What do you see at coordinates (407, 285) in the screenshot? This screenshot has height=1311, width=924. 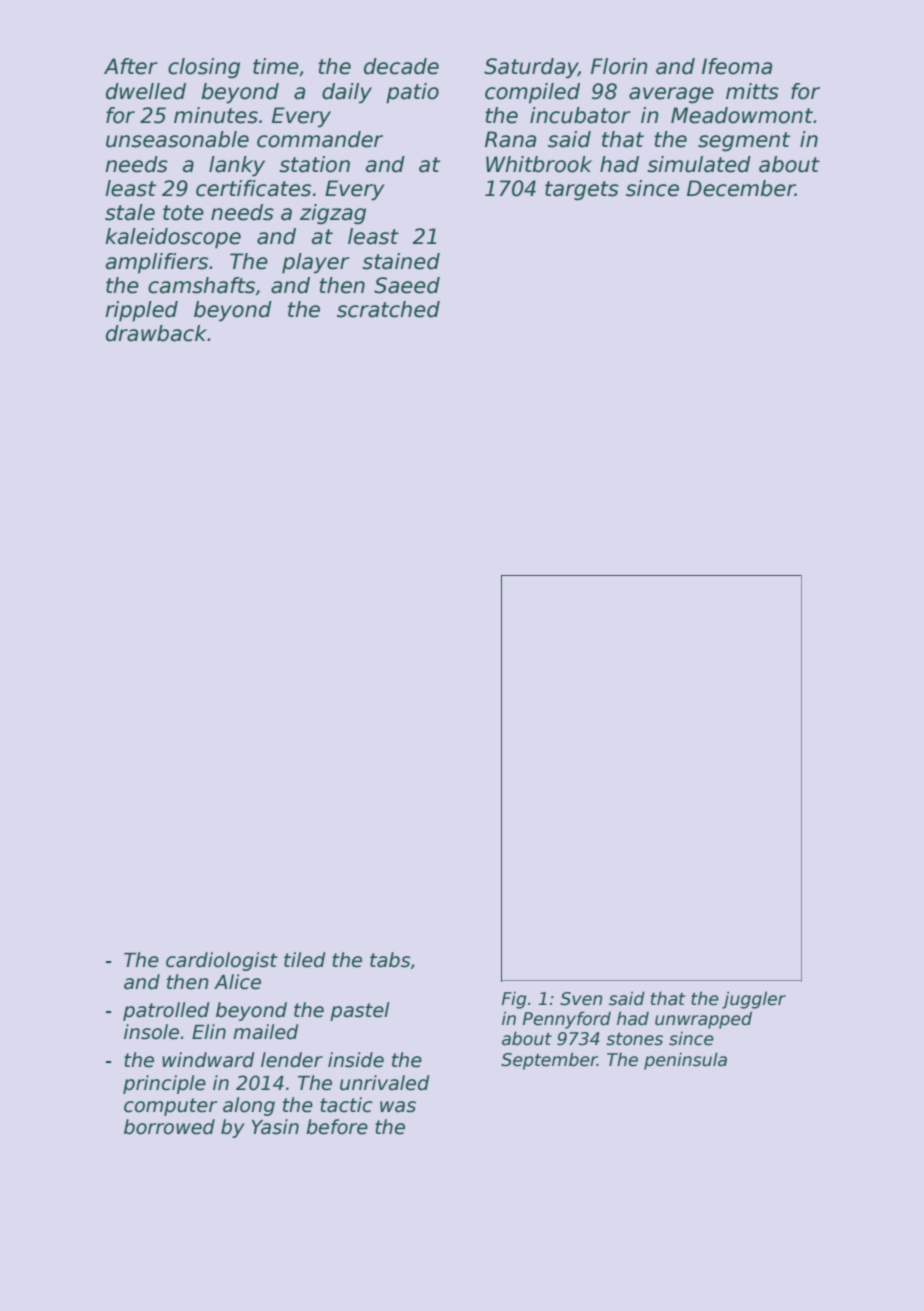 I see `Saeed` at bounding box center [407, 285].
